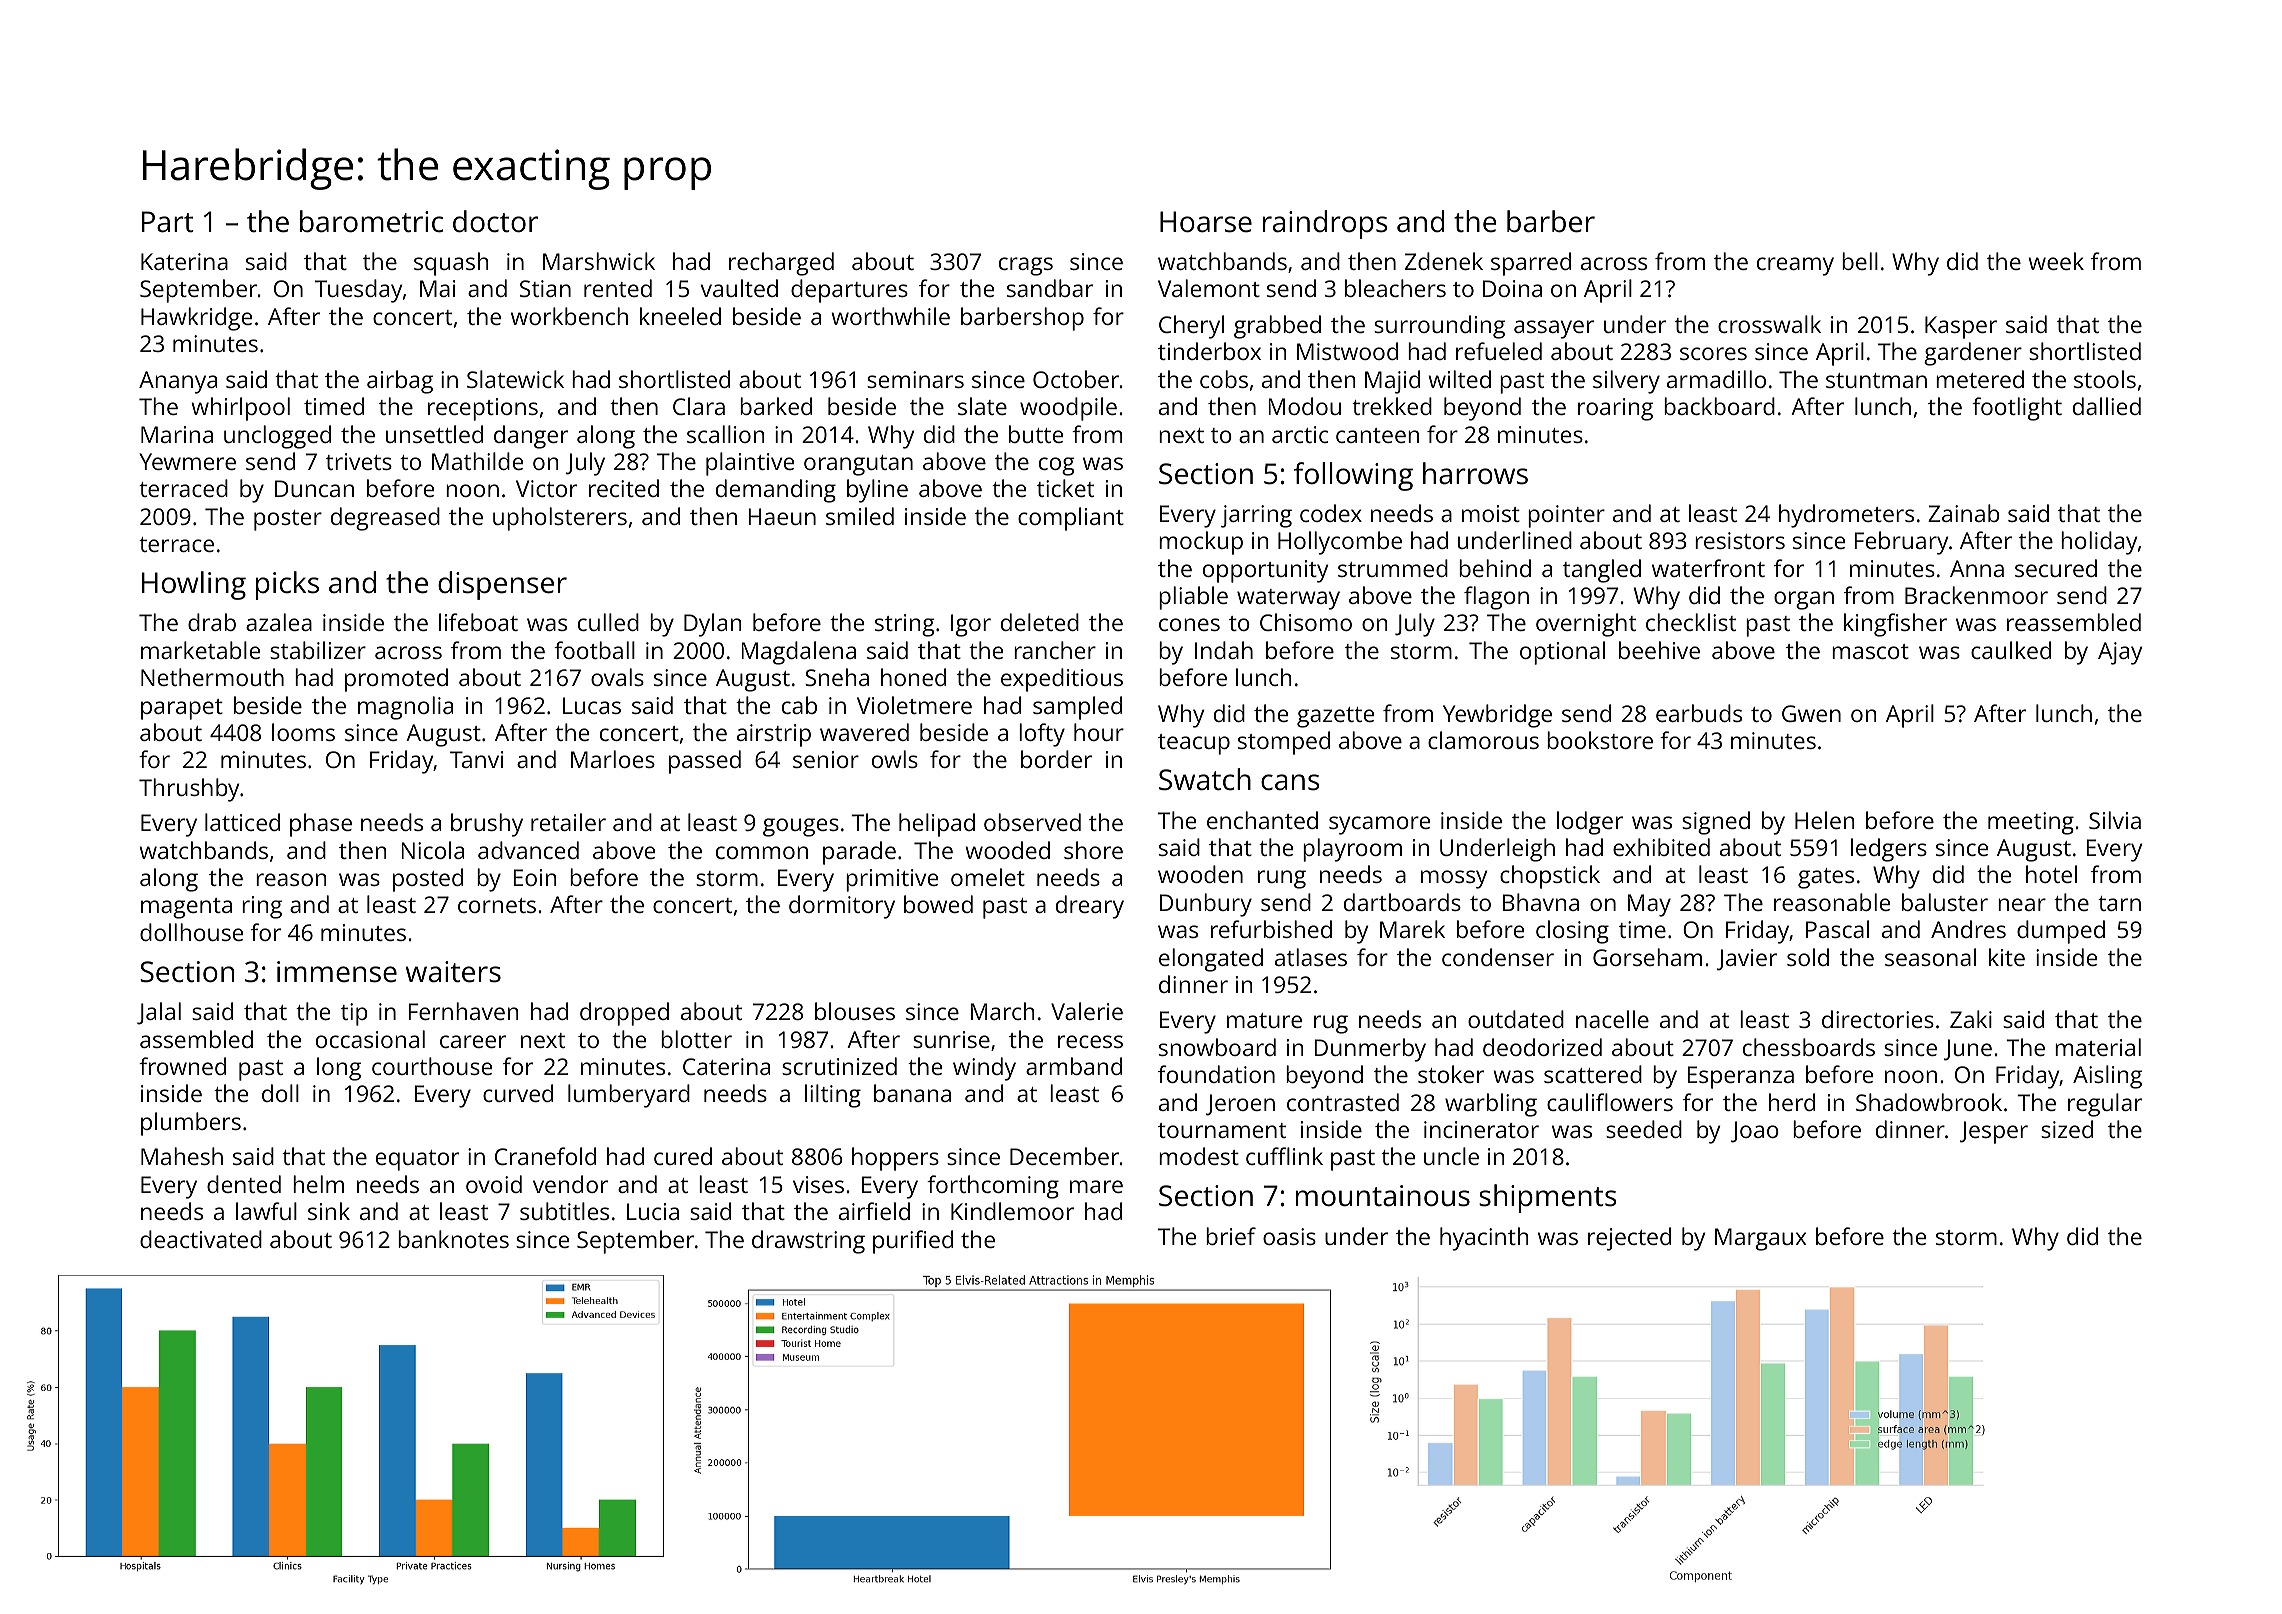  Describe the element at coordinates (186, 908) in the screenshot. I see `magenta` at that location.
